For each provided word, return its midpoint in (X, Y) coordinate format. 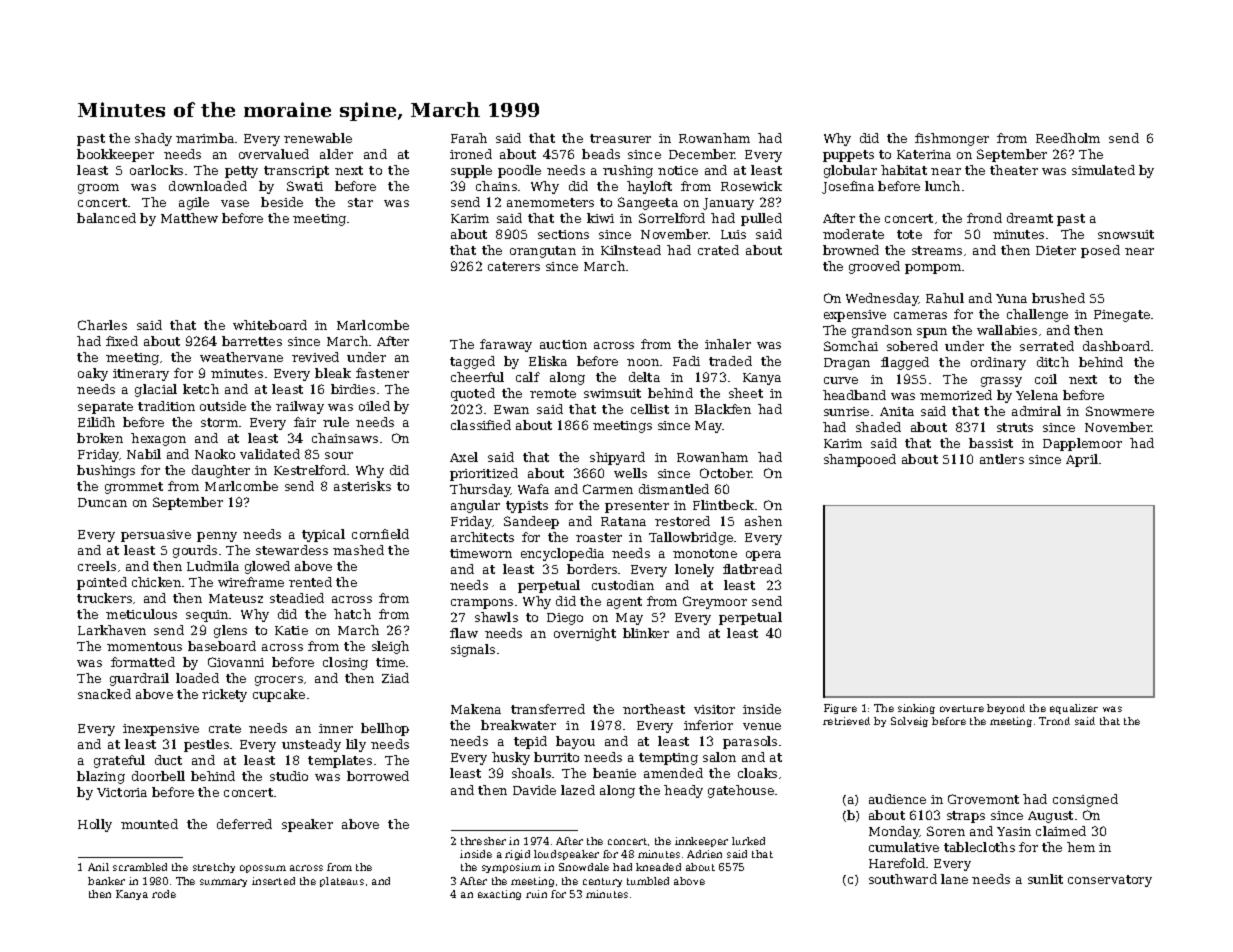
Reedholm (1068, 138)
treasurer (620, 138)
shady (153, 139)
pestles (206, 745)
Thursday (480, 490)
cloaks (757, 773)
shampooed (860, 460)
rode (164, 894)
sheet (746, 393)
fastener (382, 373)
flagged (905, 363)
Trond (1054, 721)
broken (100, 438)
